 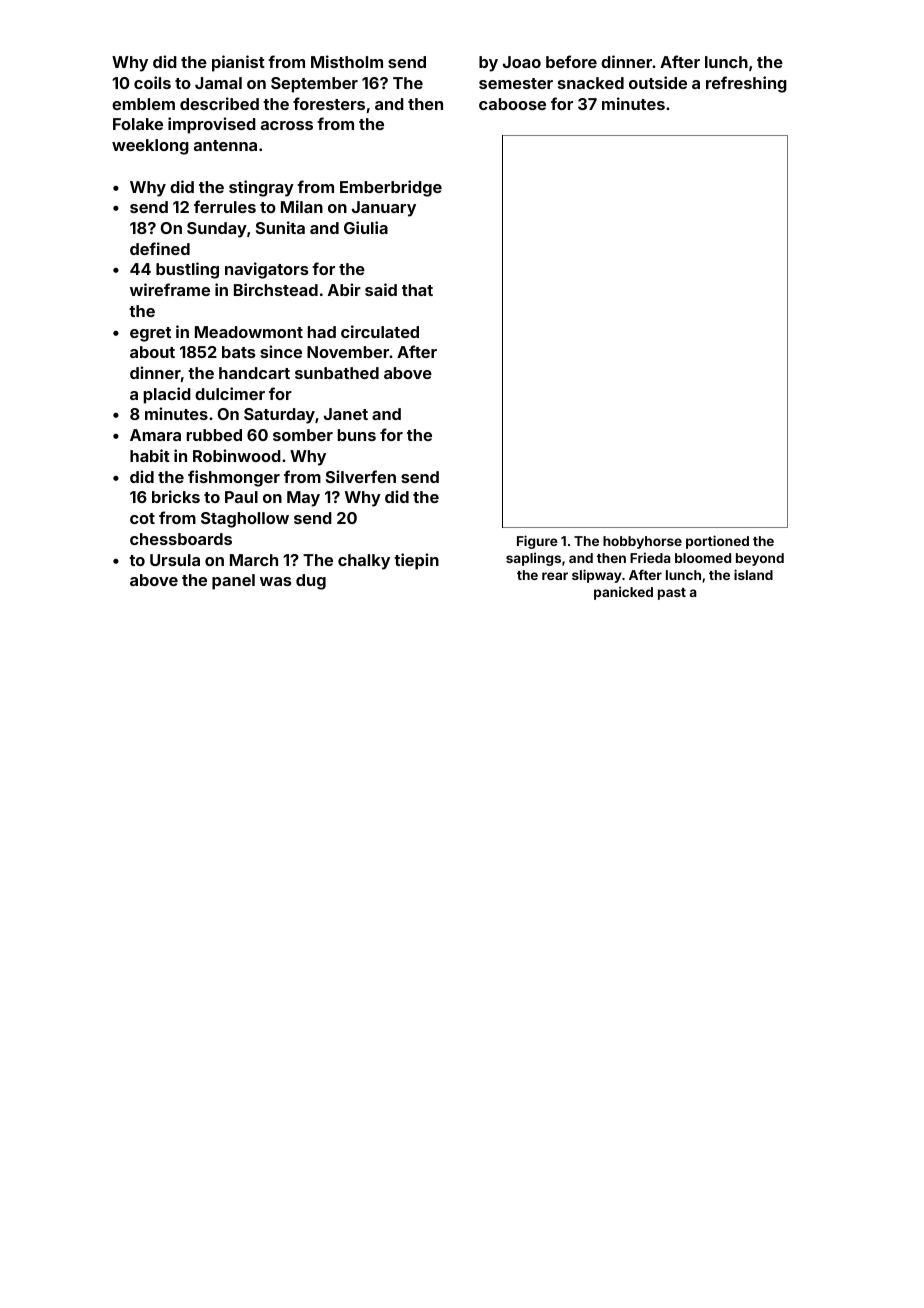 What do you see at coordinates (384, 209) in the page?
I see `January` at bounding box center [384, 209].
